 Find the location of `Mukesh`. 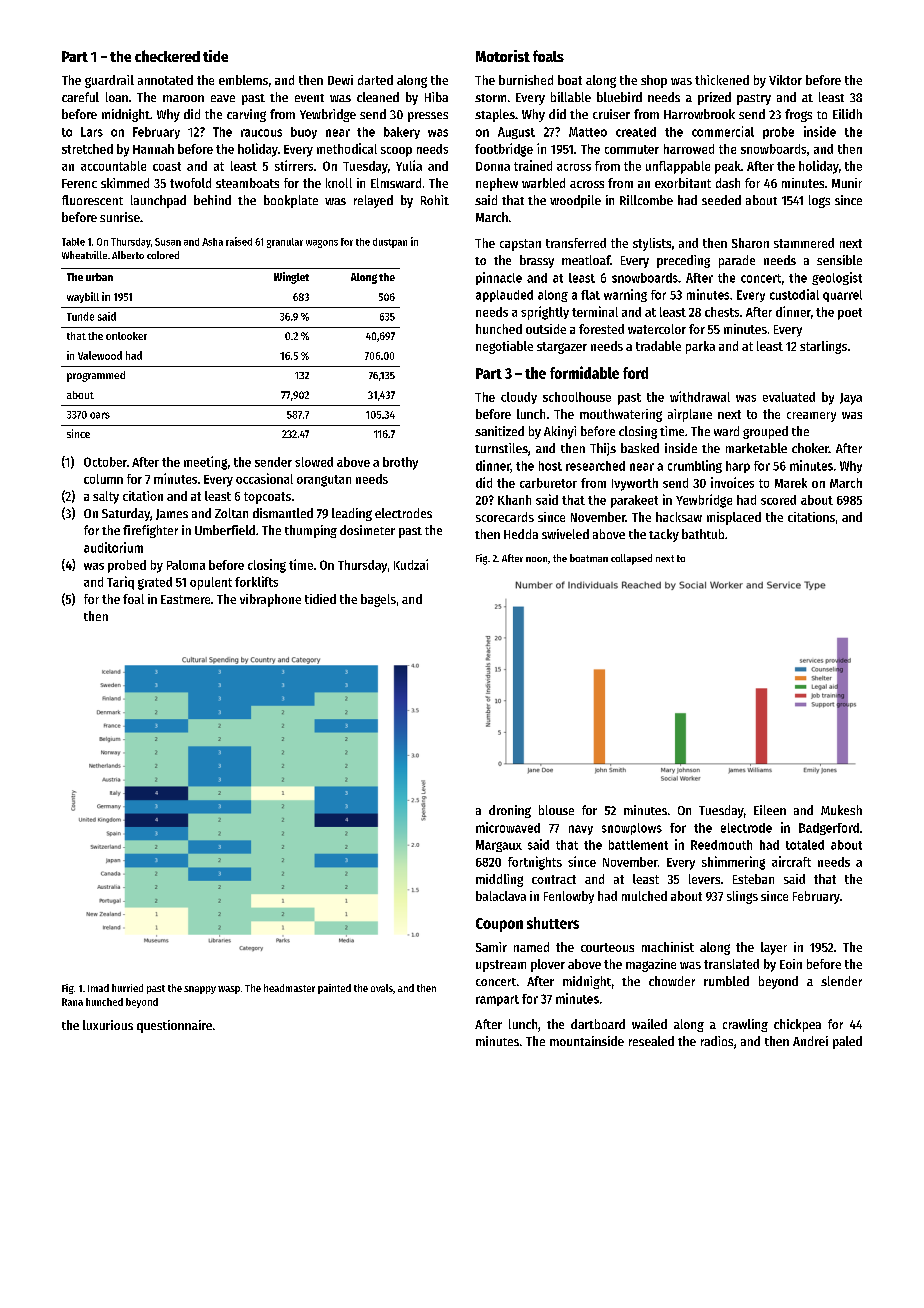

Mukesh is located at coordinates (841, 810).
